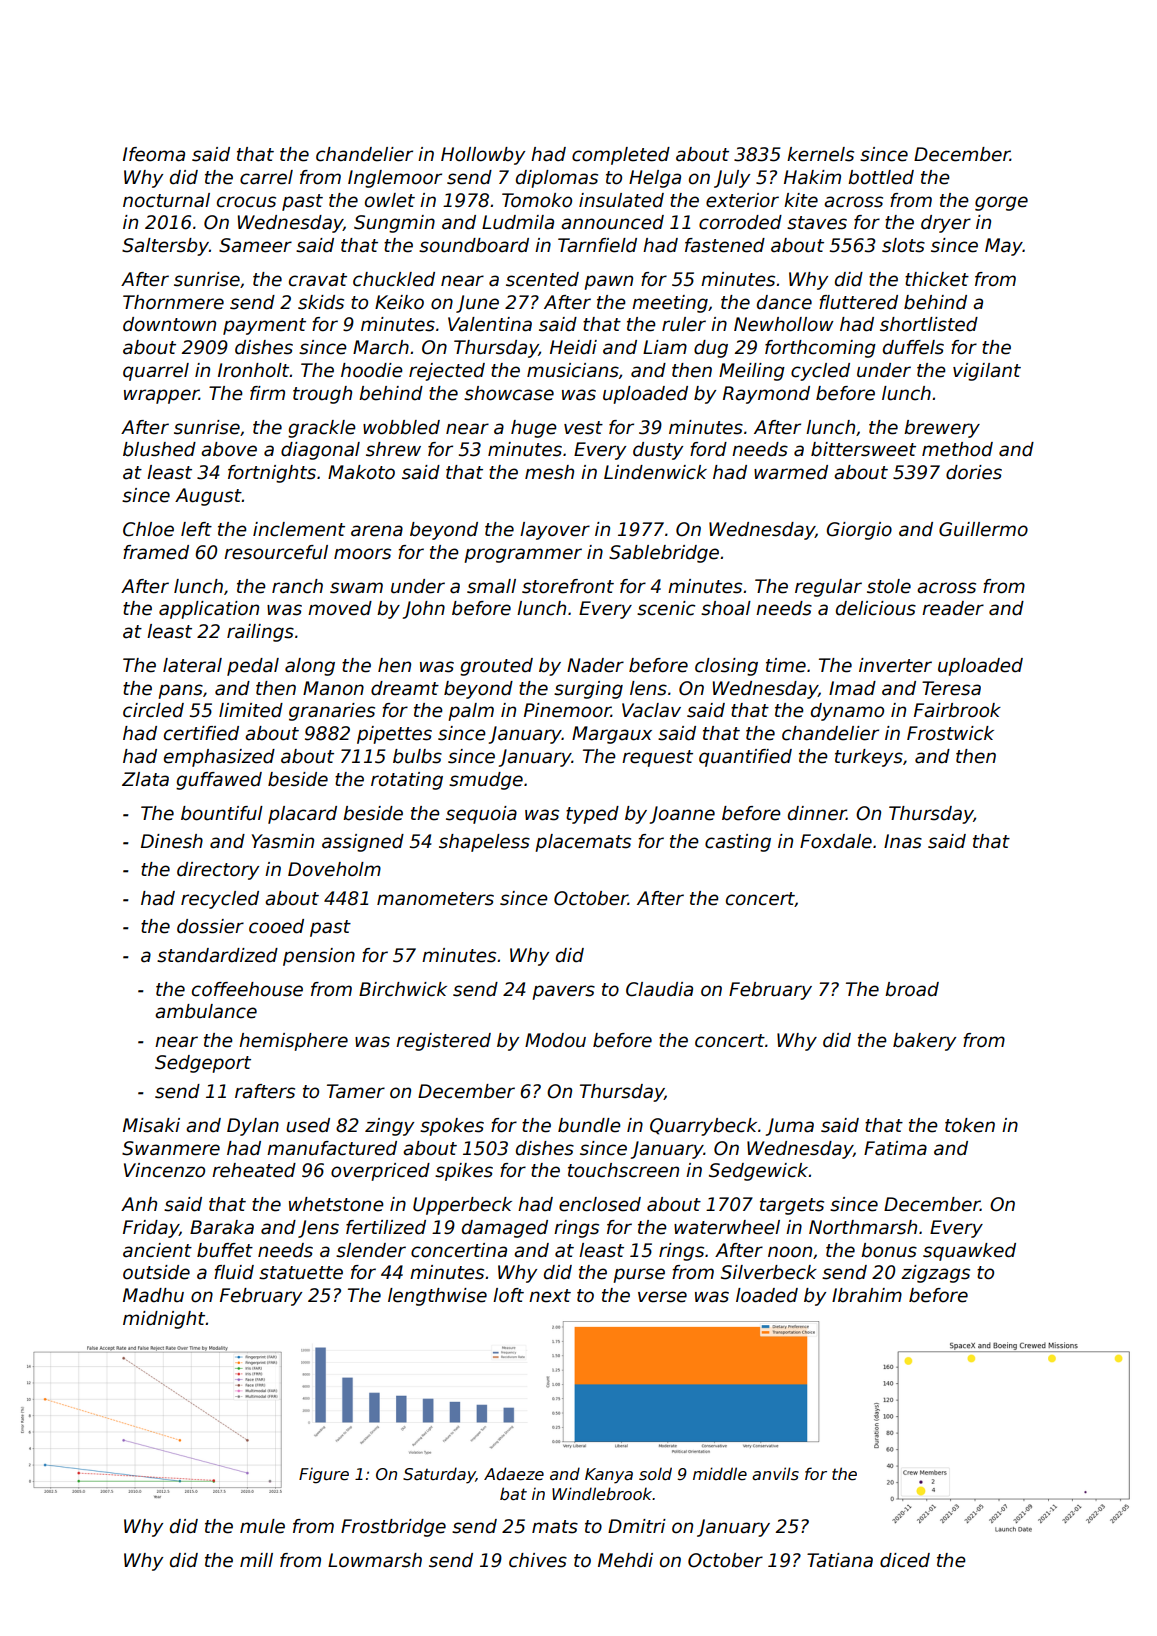 The width and height of the image is (1157, 1636). What do you see at coordinates (210, 926) in the image?
I see `dossier` at bounding box center [210, 926].
